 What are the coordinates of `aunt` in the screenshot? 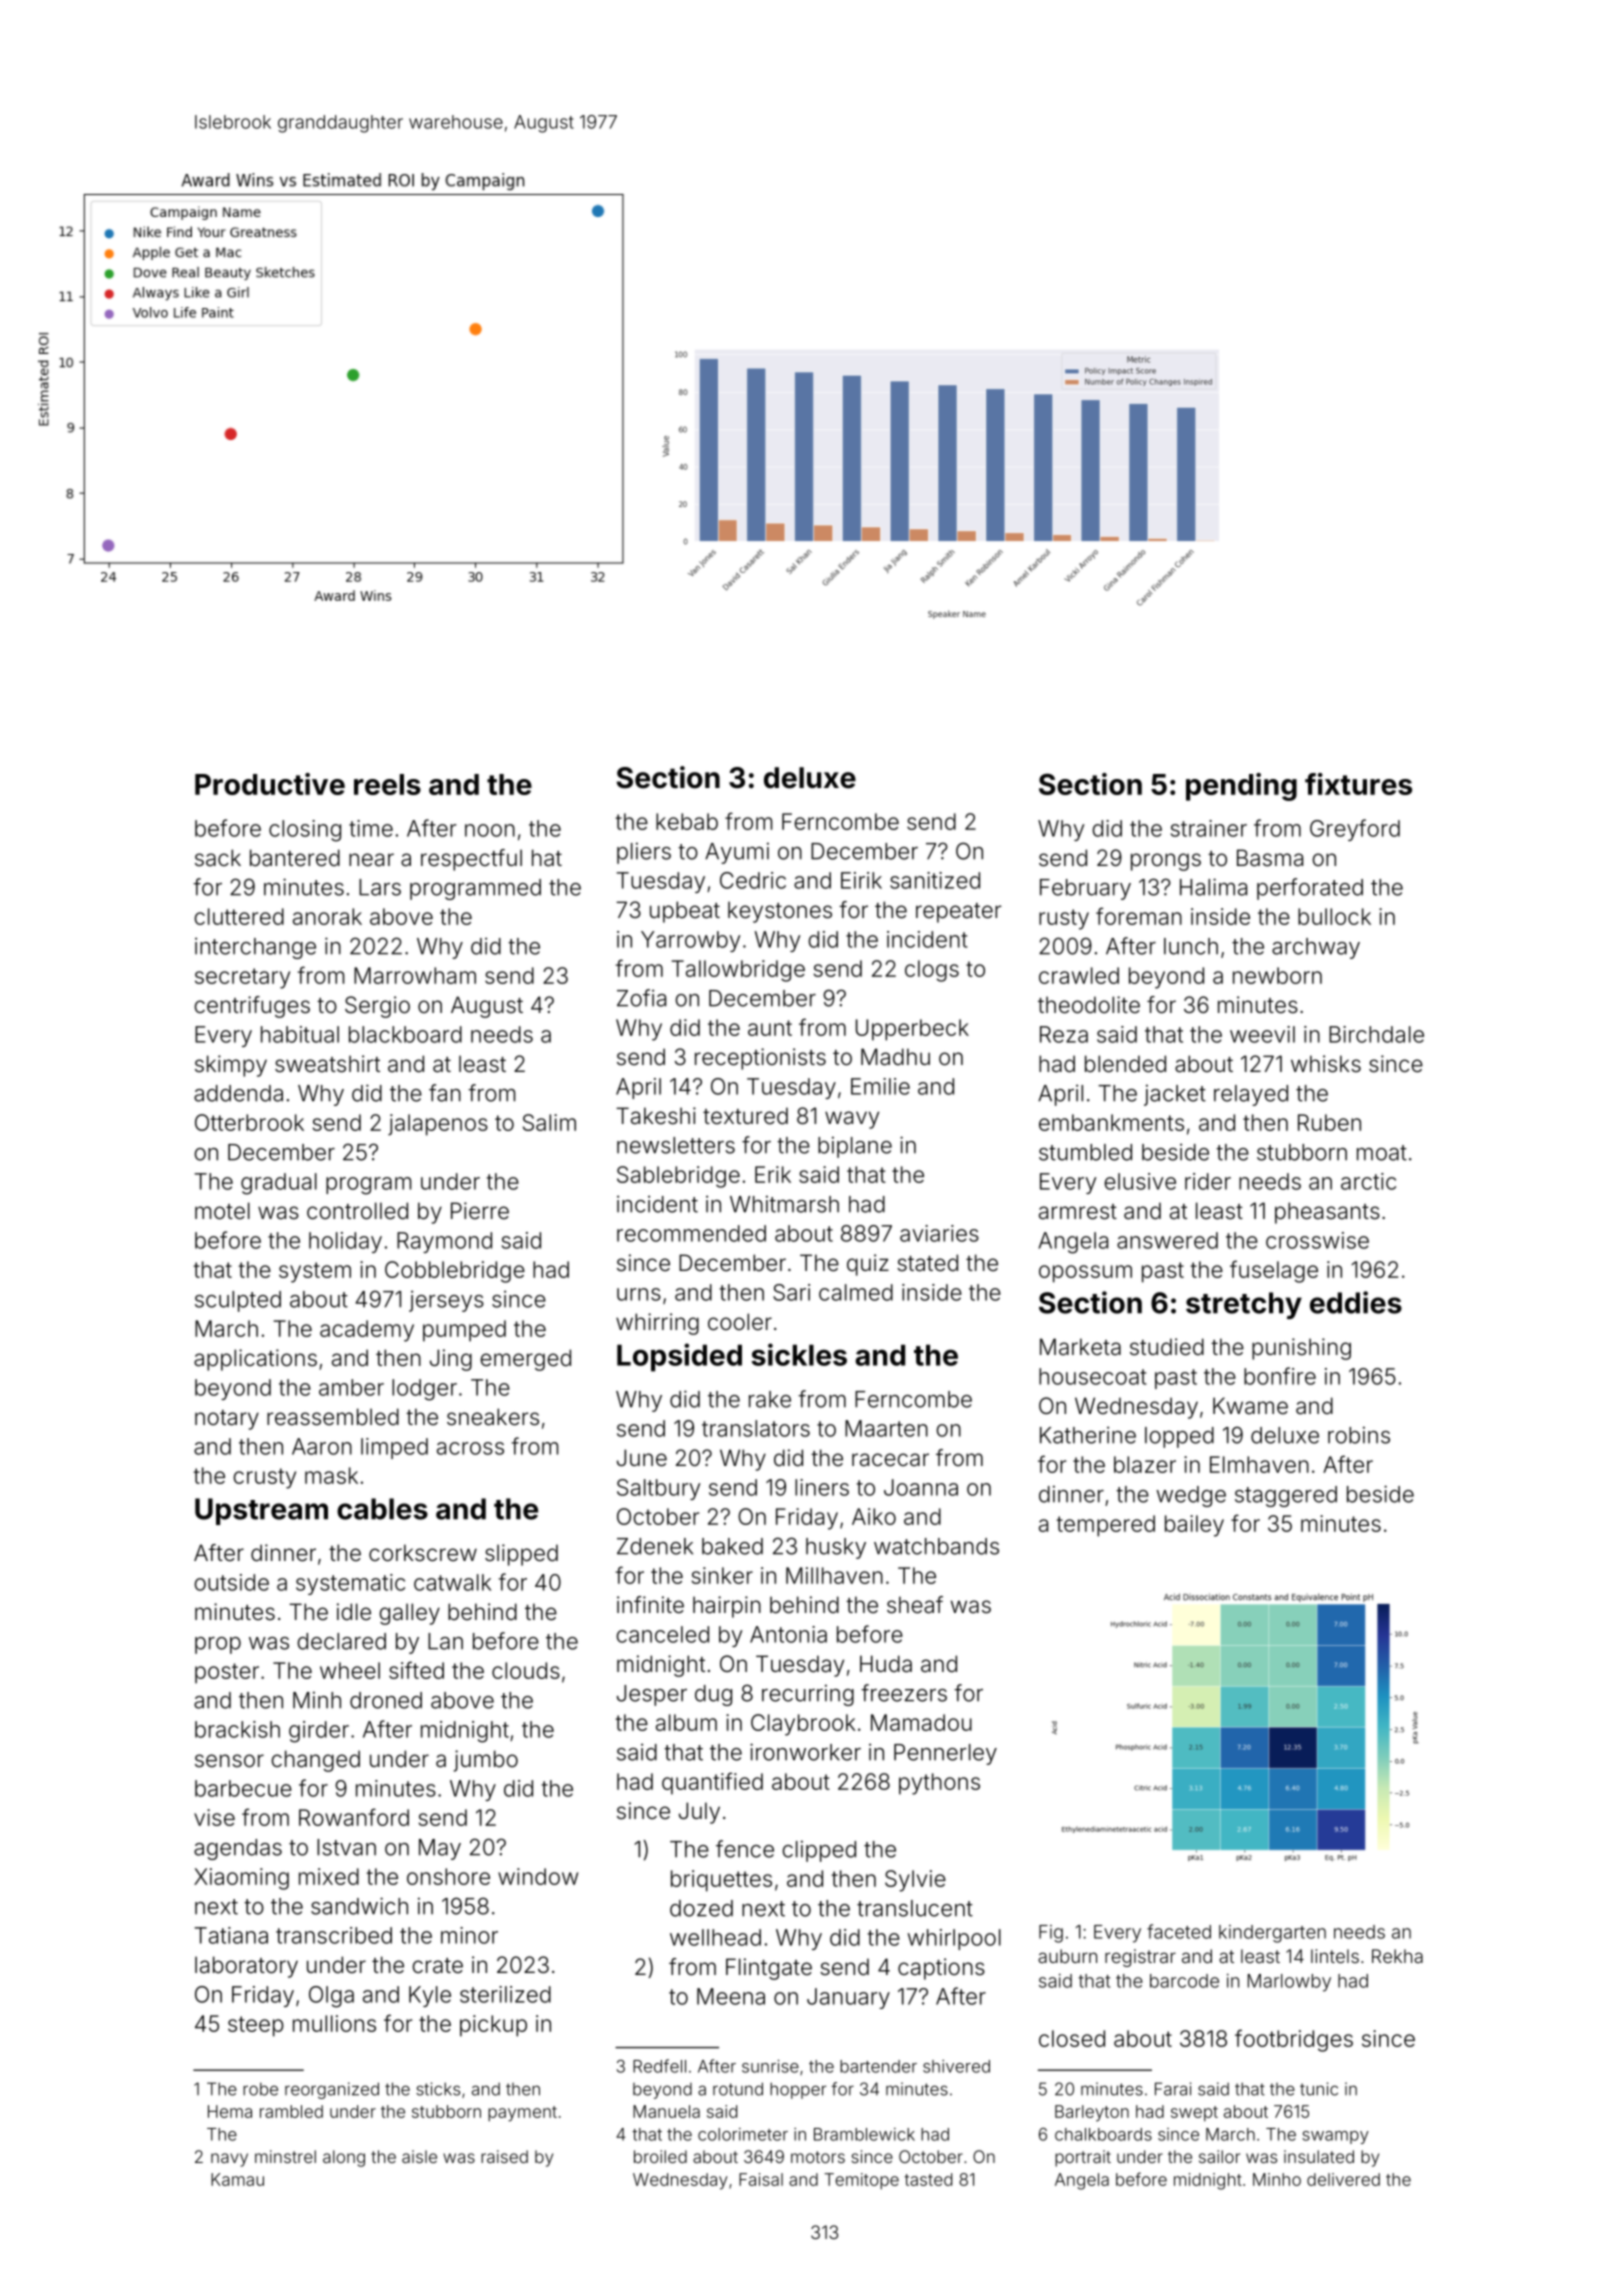 It's located at (770, 1028).
